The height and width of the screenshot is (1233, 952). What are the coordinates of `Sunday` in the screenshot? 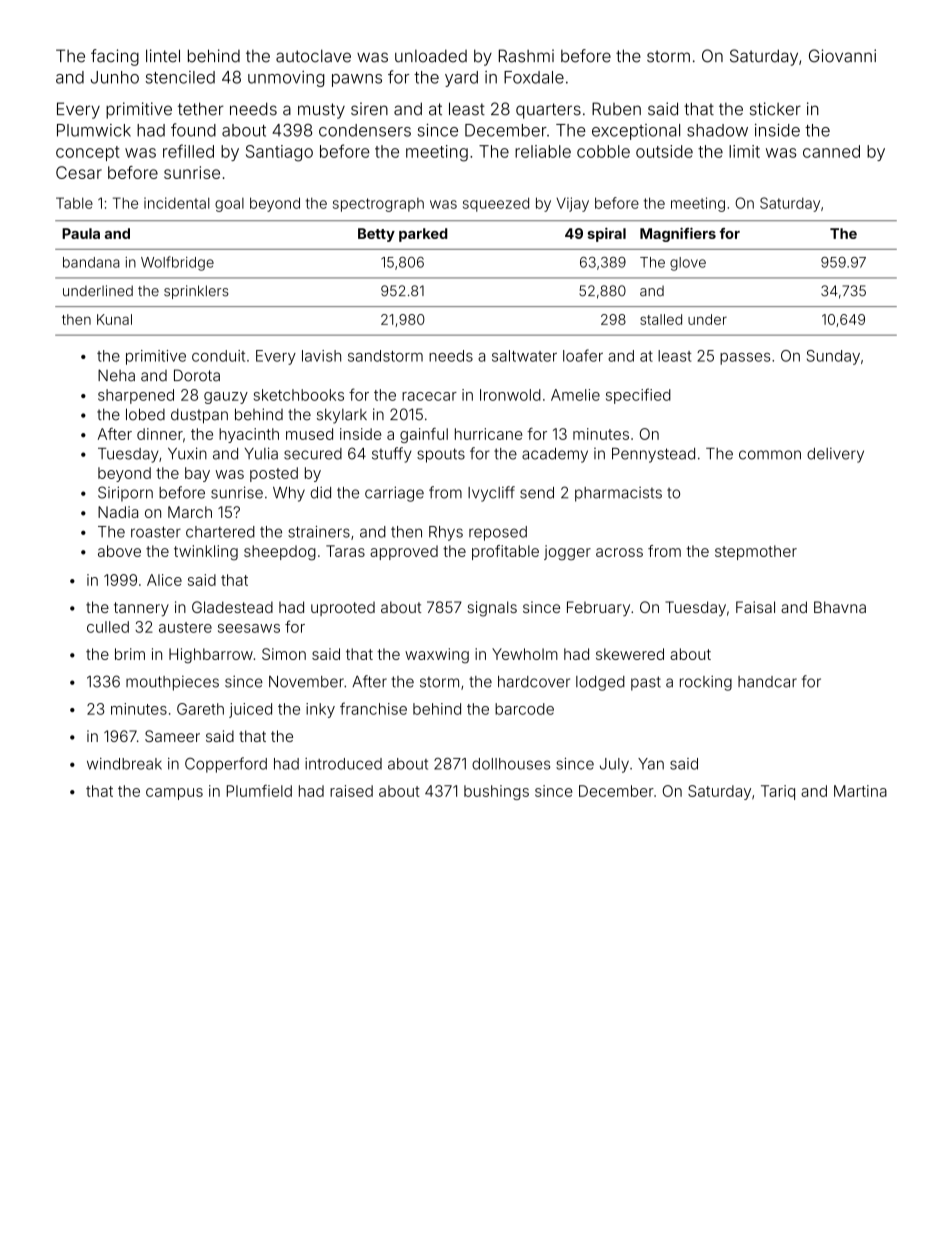 It's located at (833, 357).
